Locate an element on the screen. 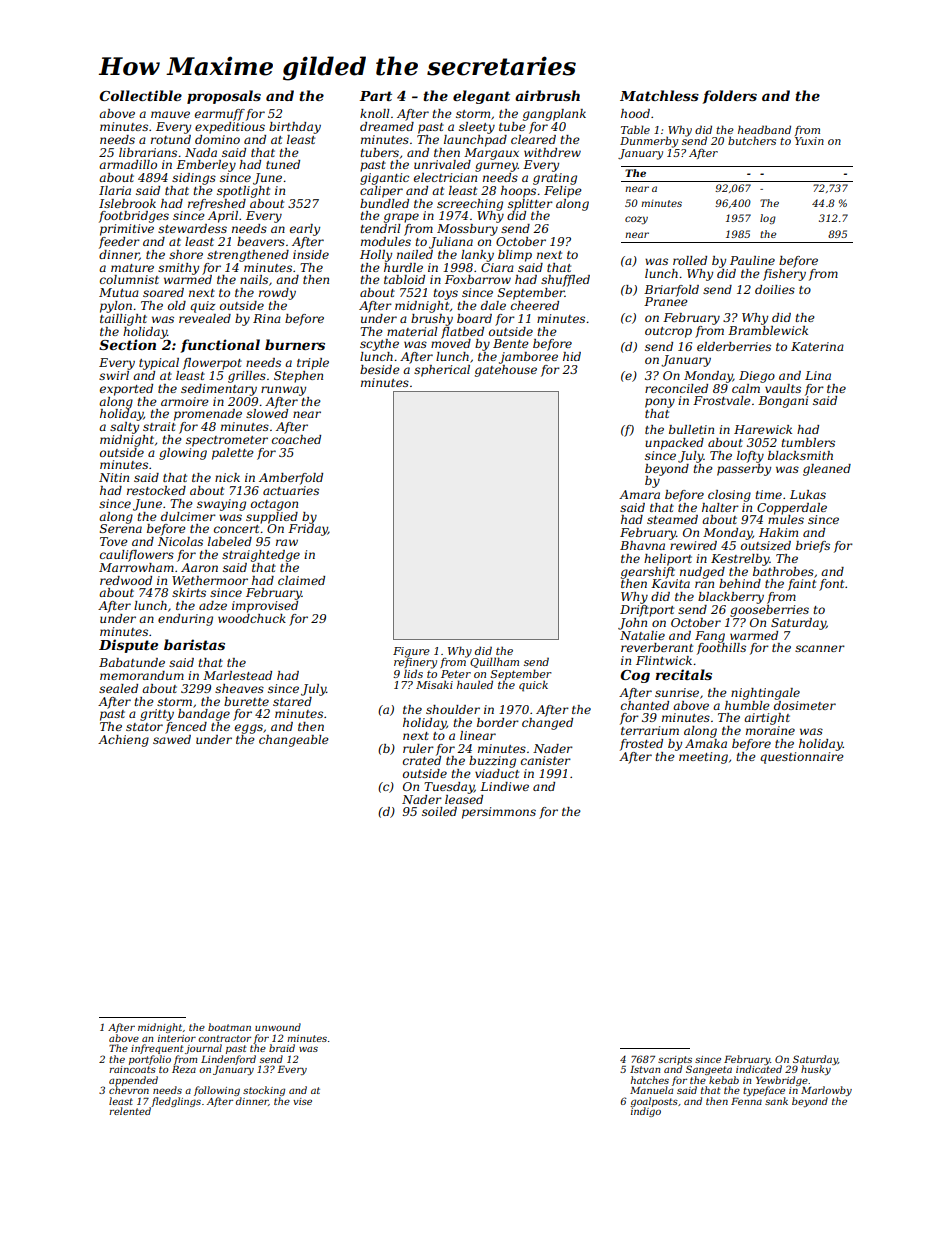 The image size is (952, 1233). coached is located at coordinates (296, 439).
